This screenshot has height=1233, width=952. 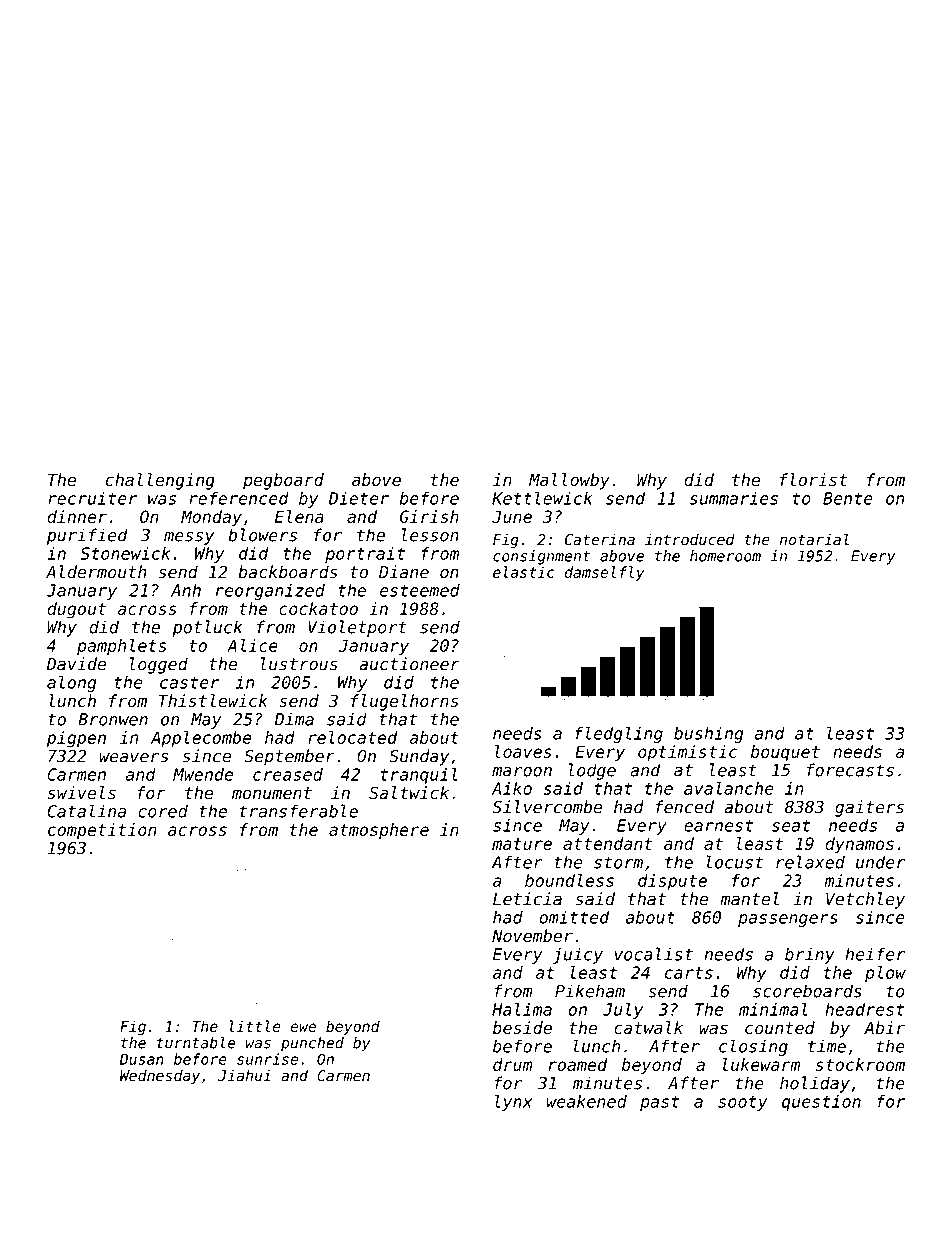 What do you see at coordinates (522, 844) in the screenshot?
I see `mature` at bounding box center [522, 844].
